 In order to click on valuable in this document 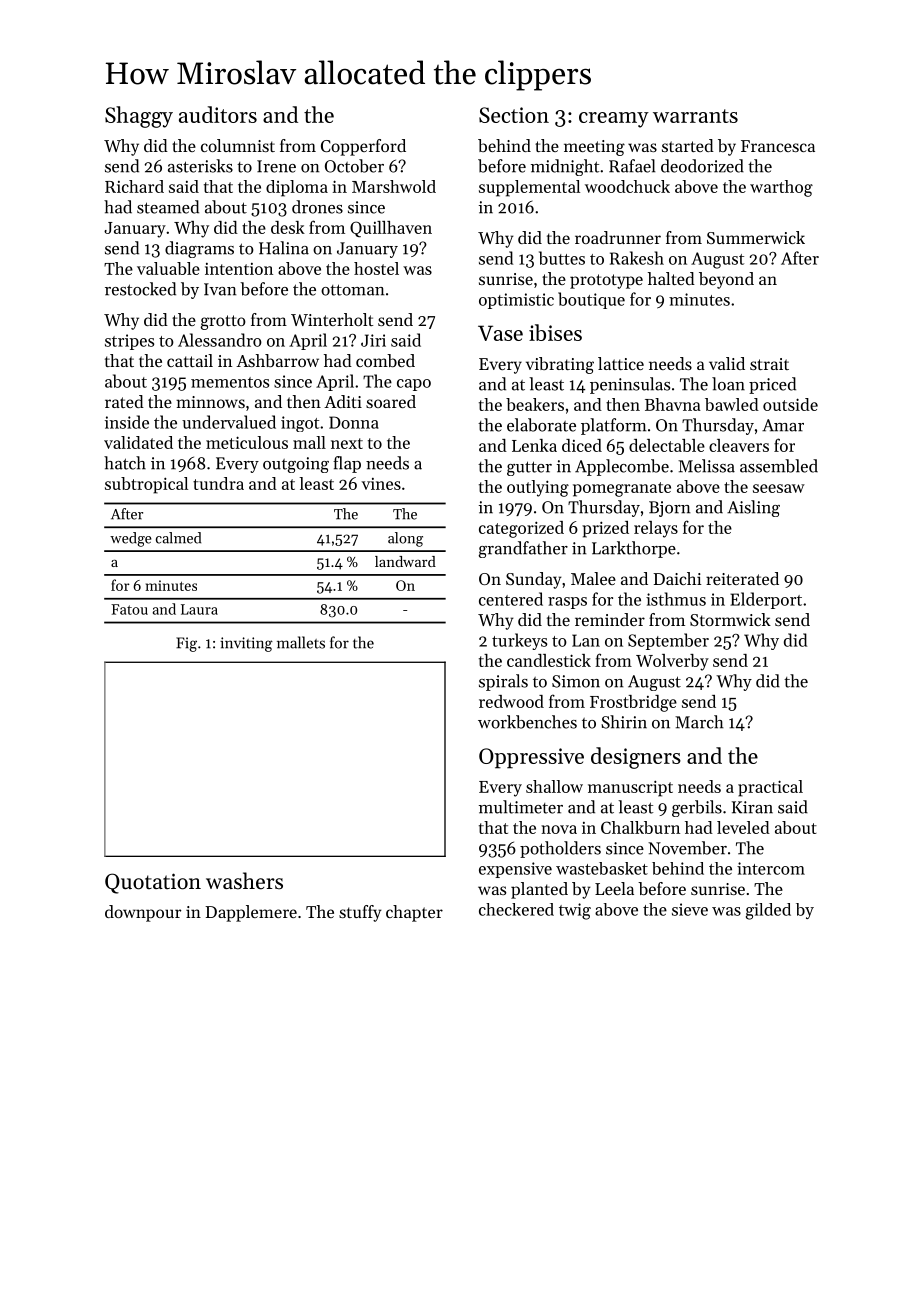, I will do `click(168, 268)`.
